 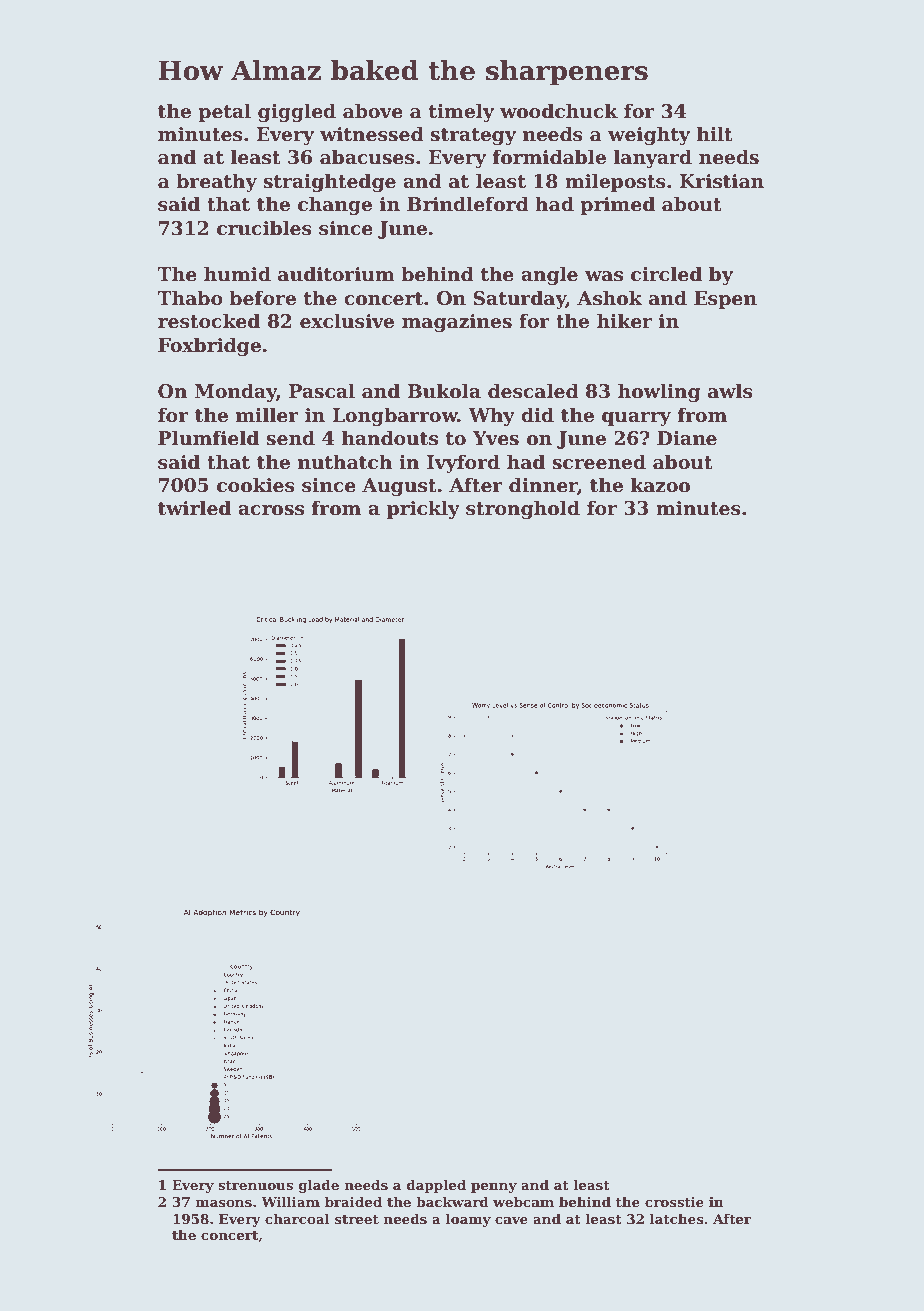 I want to click on Bukola, so click(x=444, y=391).
